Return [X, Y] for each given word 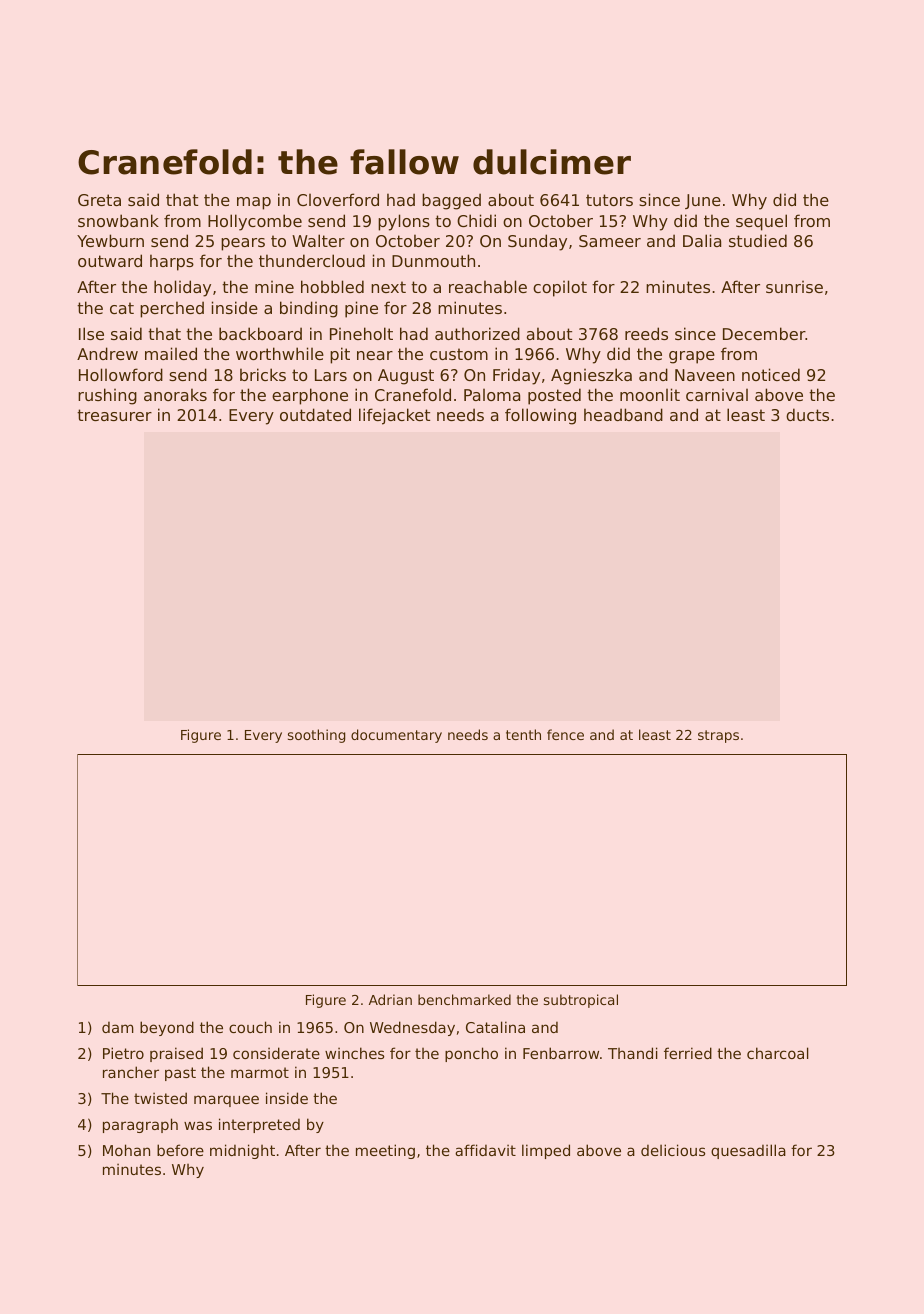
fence [565, 734]
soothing [316, 736]
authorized [477, 333]
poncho [471, 1054]
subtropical [581, 1001]
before [180, 1150]
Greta [99, 200]
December [764, 333]
